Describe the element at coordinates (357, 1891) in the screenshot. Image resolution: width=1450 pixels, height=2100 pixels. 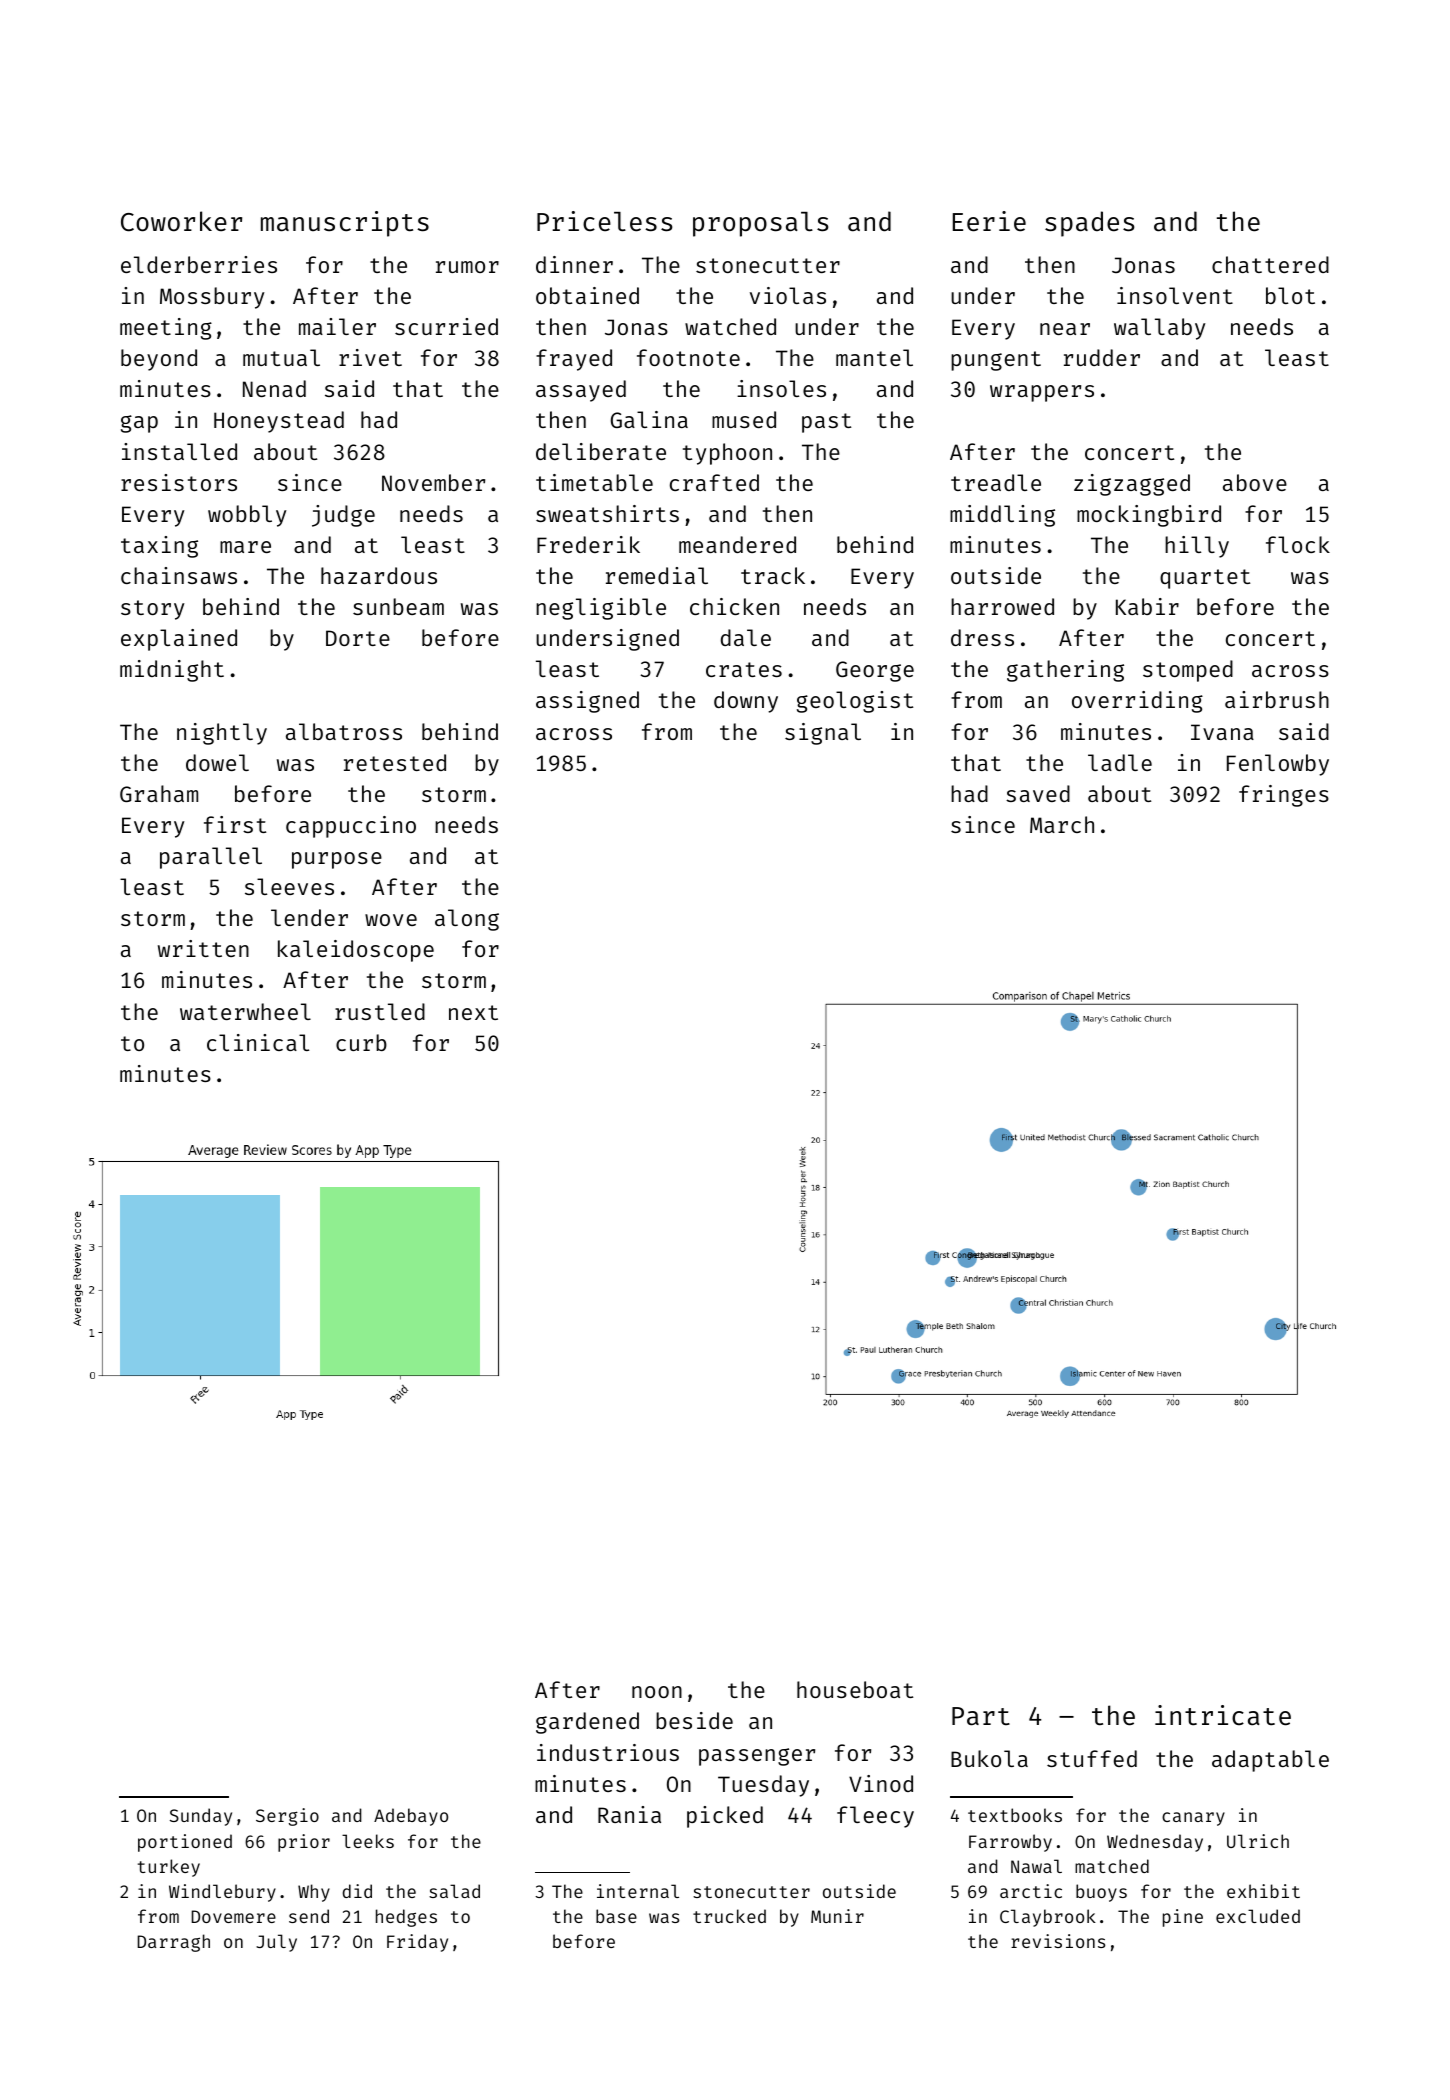
I see `did` at that location.
